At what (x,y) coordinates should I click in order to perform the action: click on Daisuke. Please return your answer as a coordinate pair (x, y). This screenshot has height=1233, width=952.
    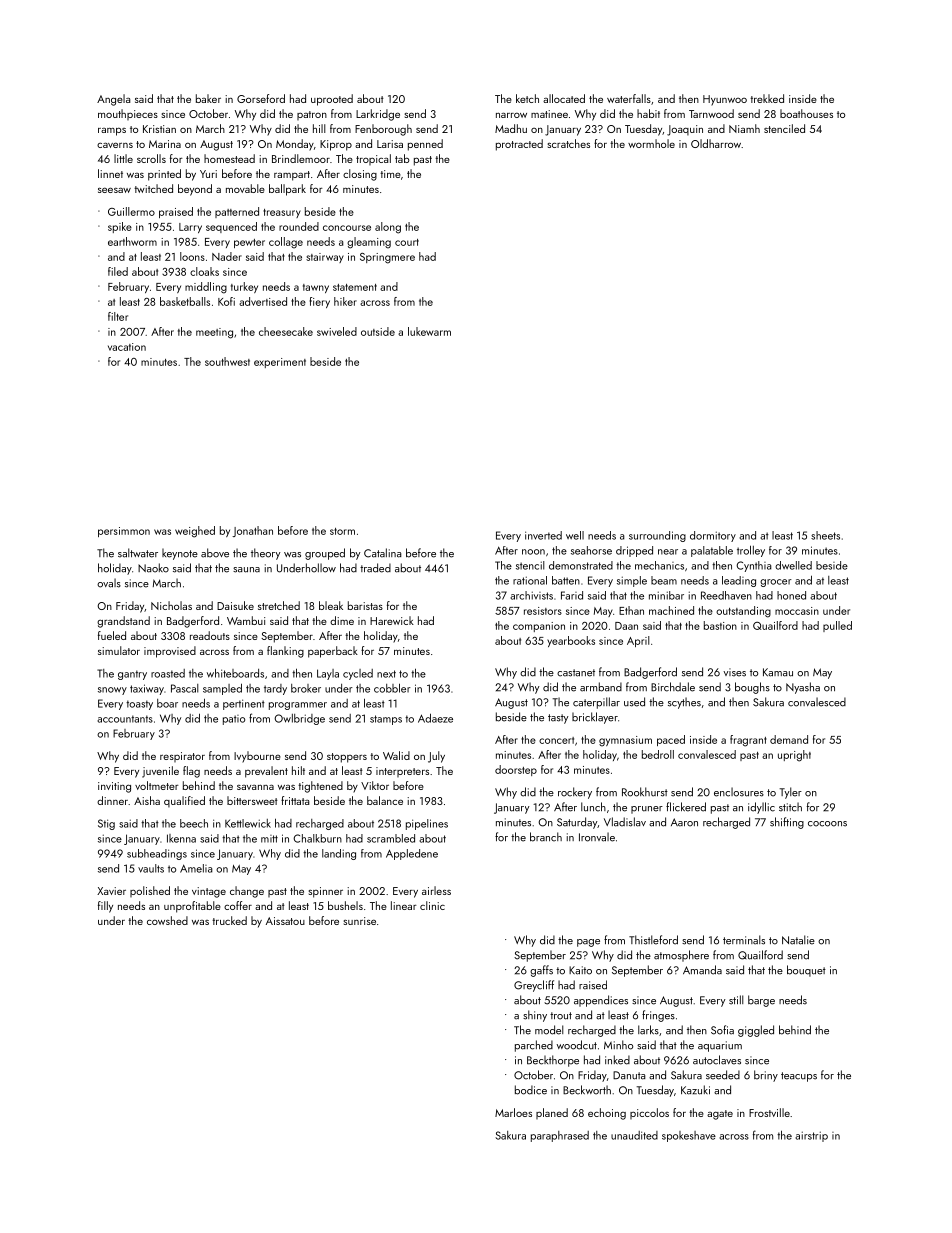
    Looking at the image, I should click on (235, 605).
